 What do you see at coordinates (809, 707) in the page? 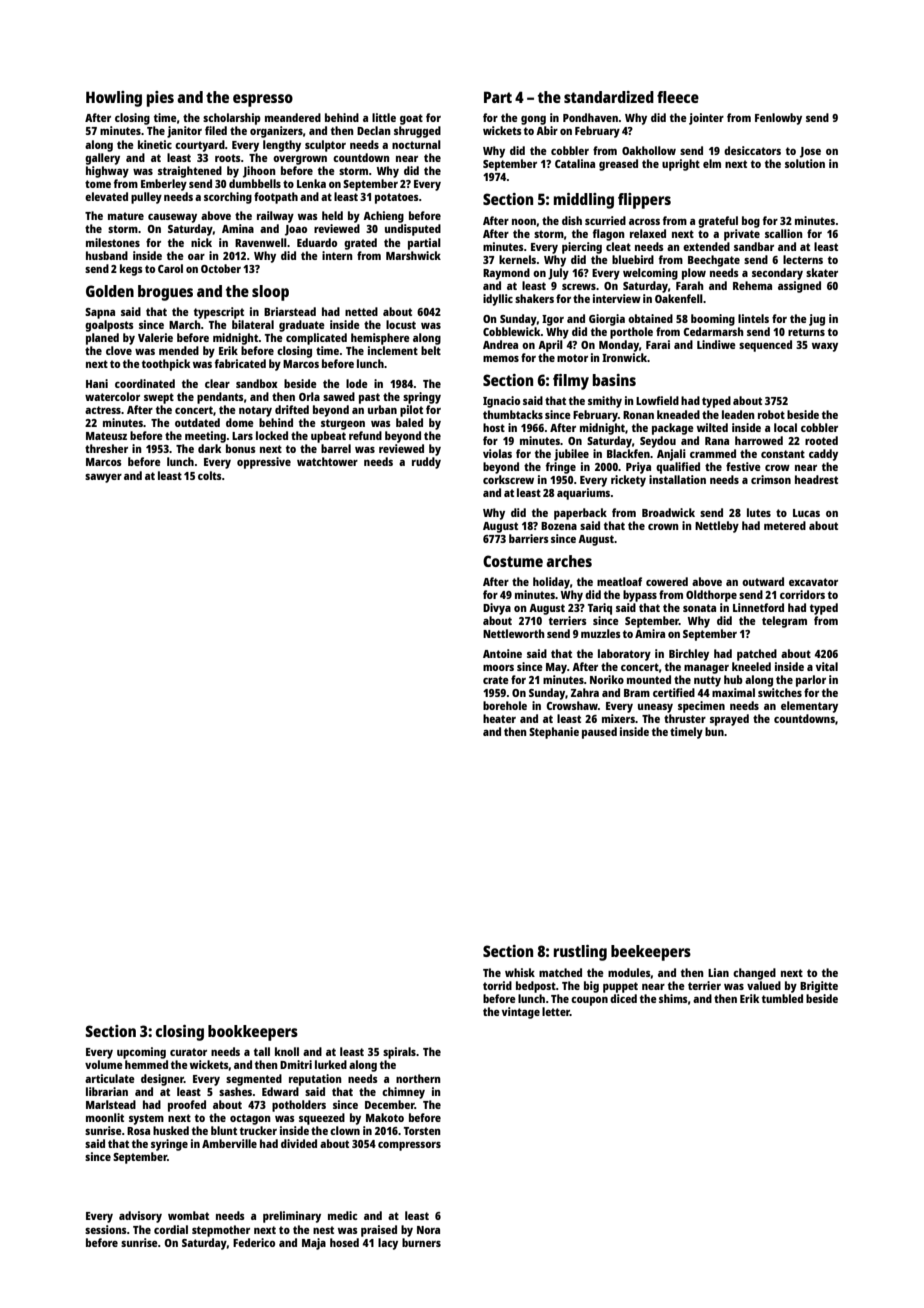
I see `elementary` at bounding box center [809, 707].
